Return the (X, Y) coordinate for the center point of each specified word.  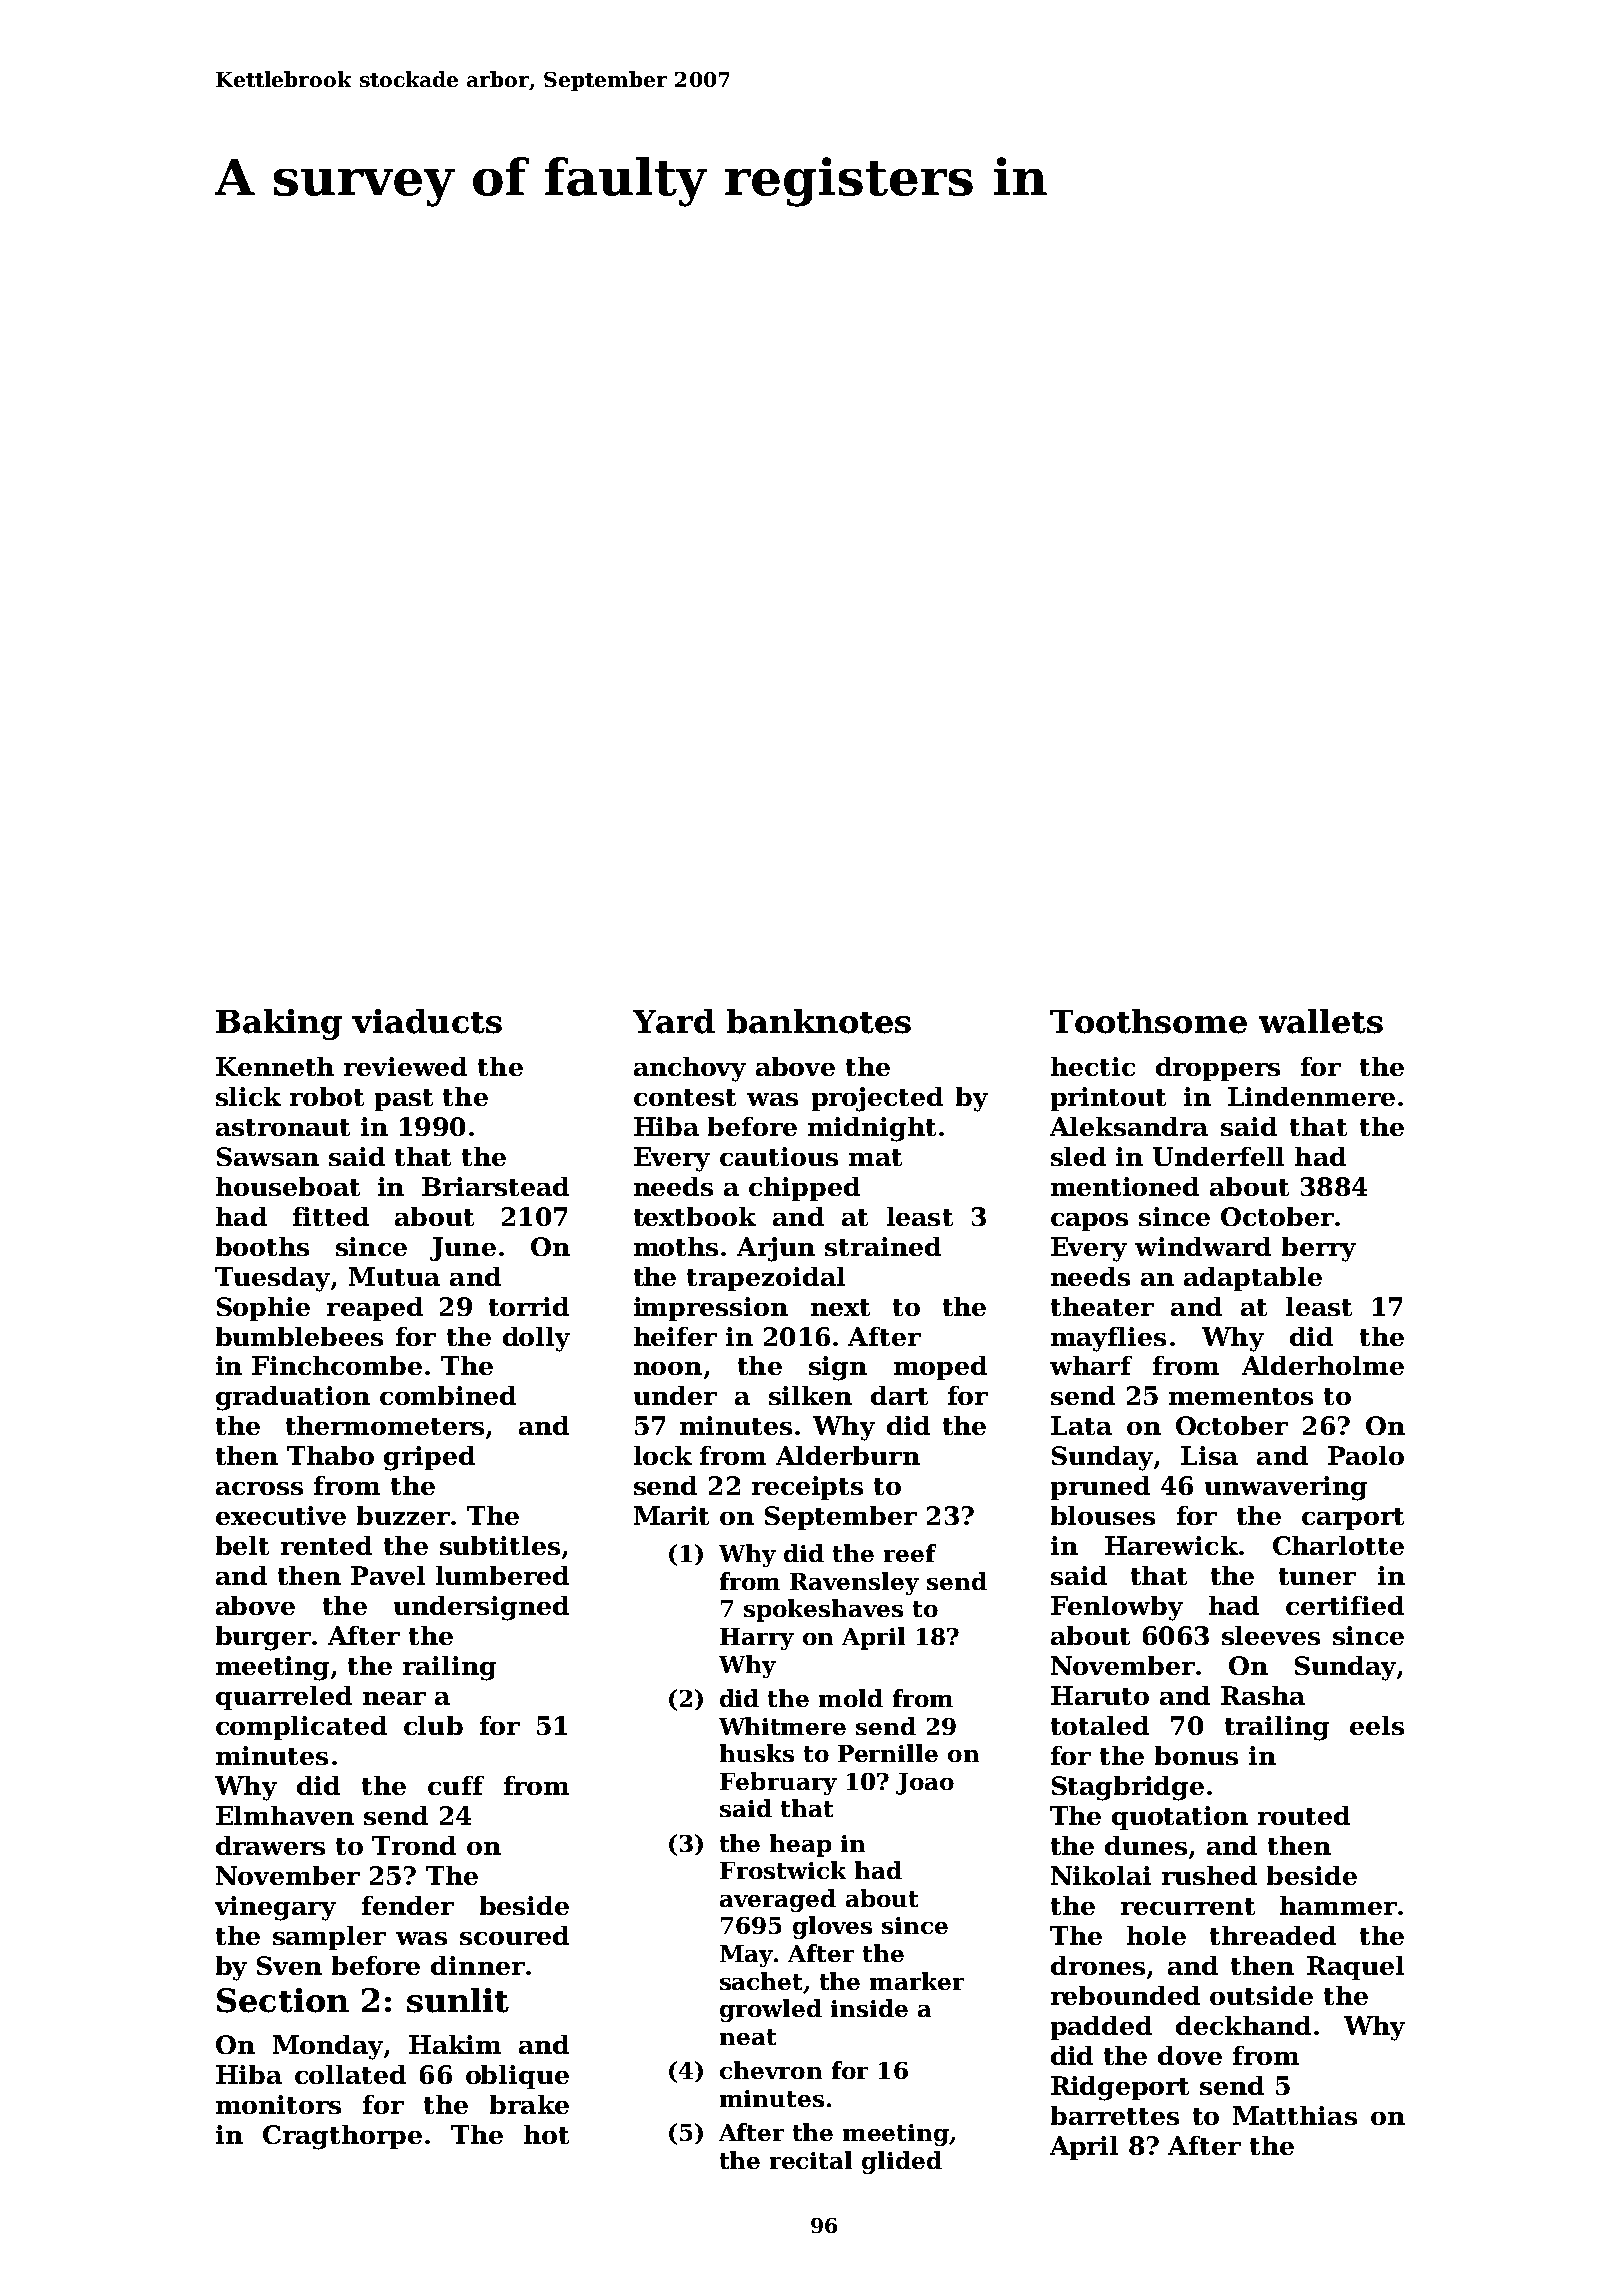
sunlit (458, 2000)
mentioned (1125, 1186)
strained (883, 1246)
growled (771, 2010)
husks (757, 1753)
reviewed (405, 1066)
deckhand (1243, 2025)
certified (1345, 1605)
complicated (301, 1728)
